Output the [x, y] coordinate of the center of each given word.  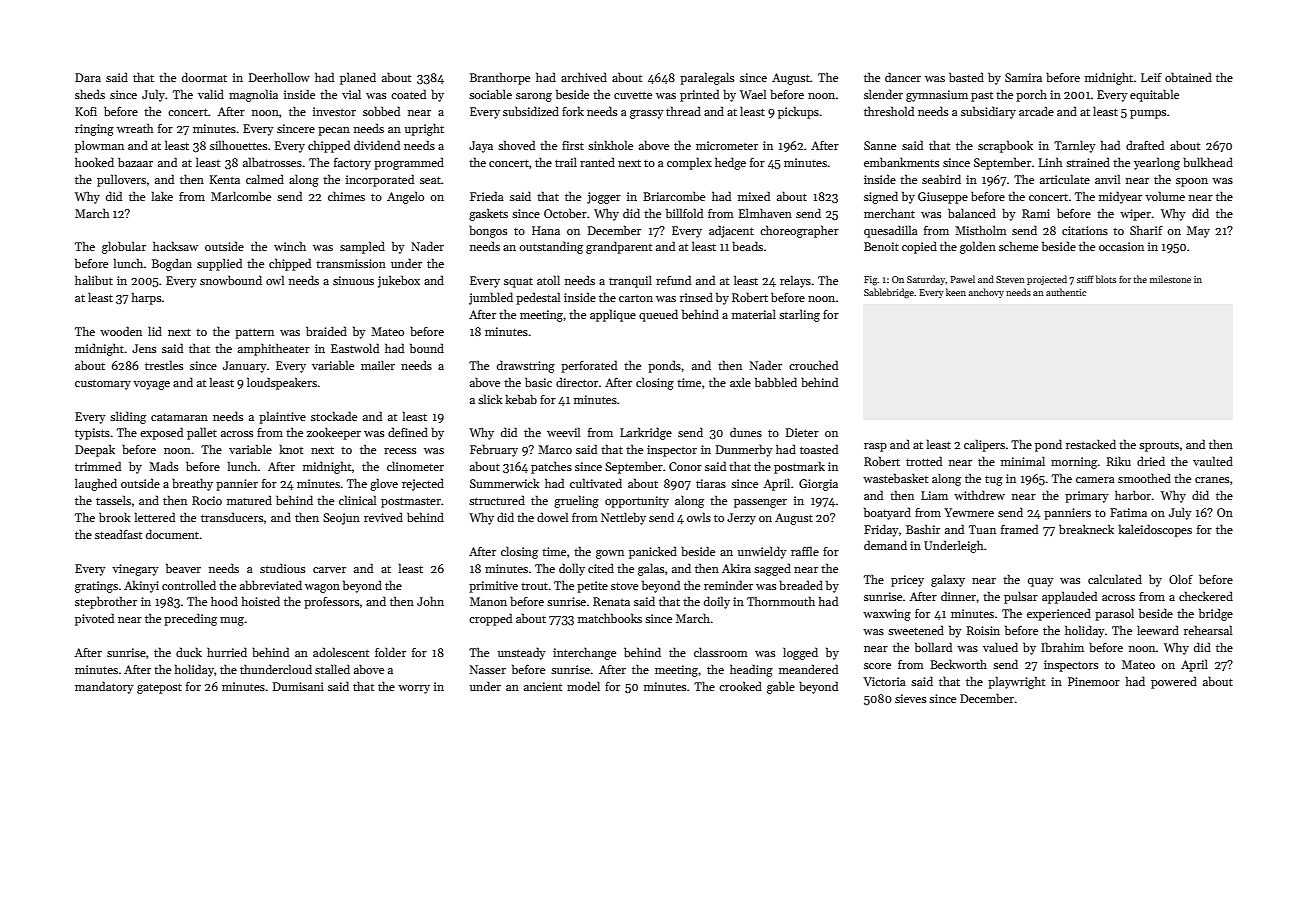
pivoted [94, 619]
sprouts [1159, 447]
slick [490, 399]
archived [584, 77]
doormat [204, 77]
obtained [1188, 77]
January [245, 367]
